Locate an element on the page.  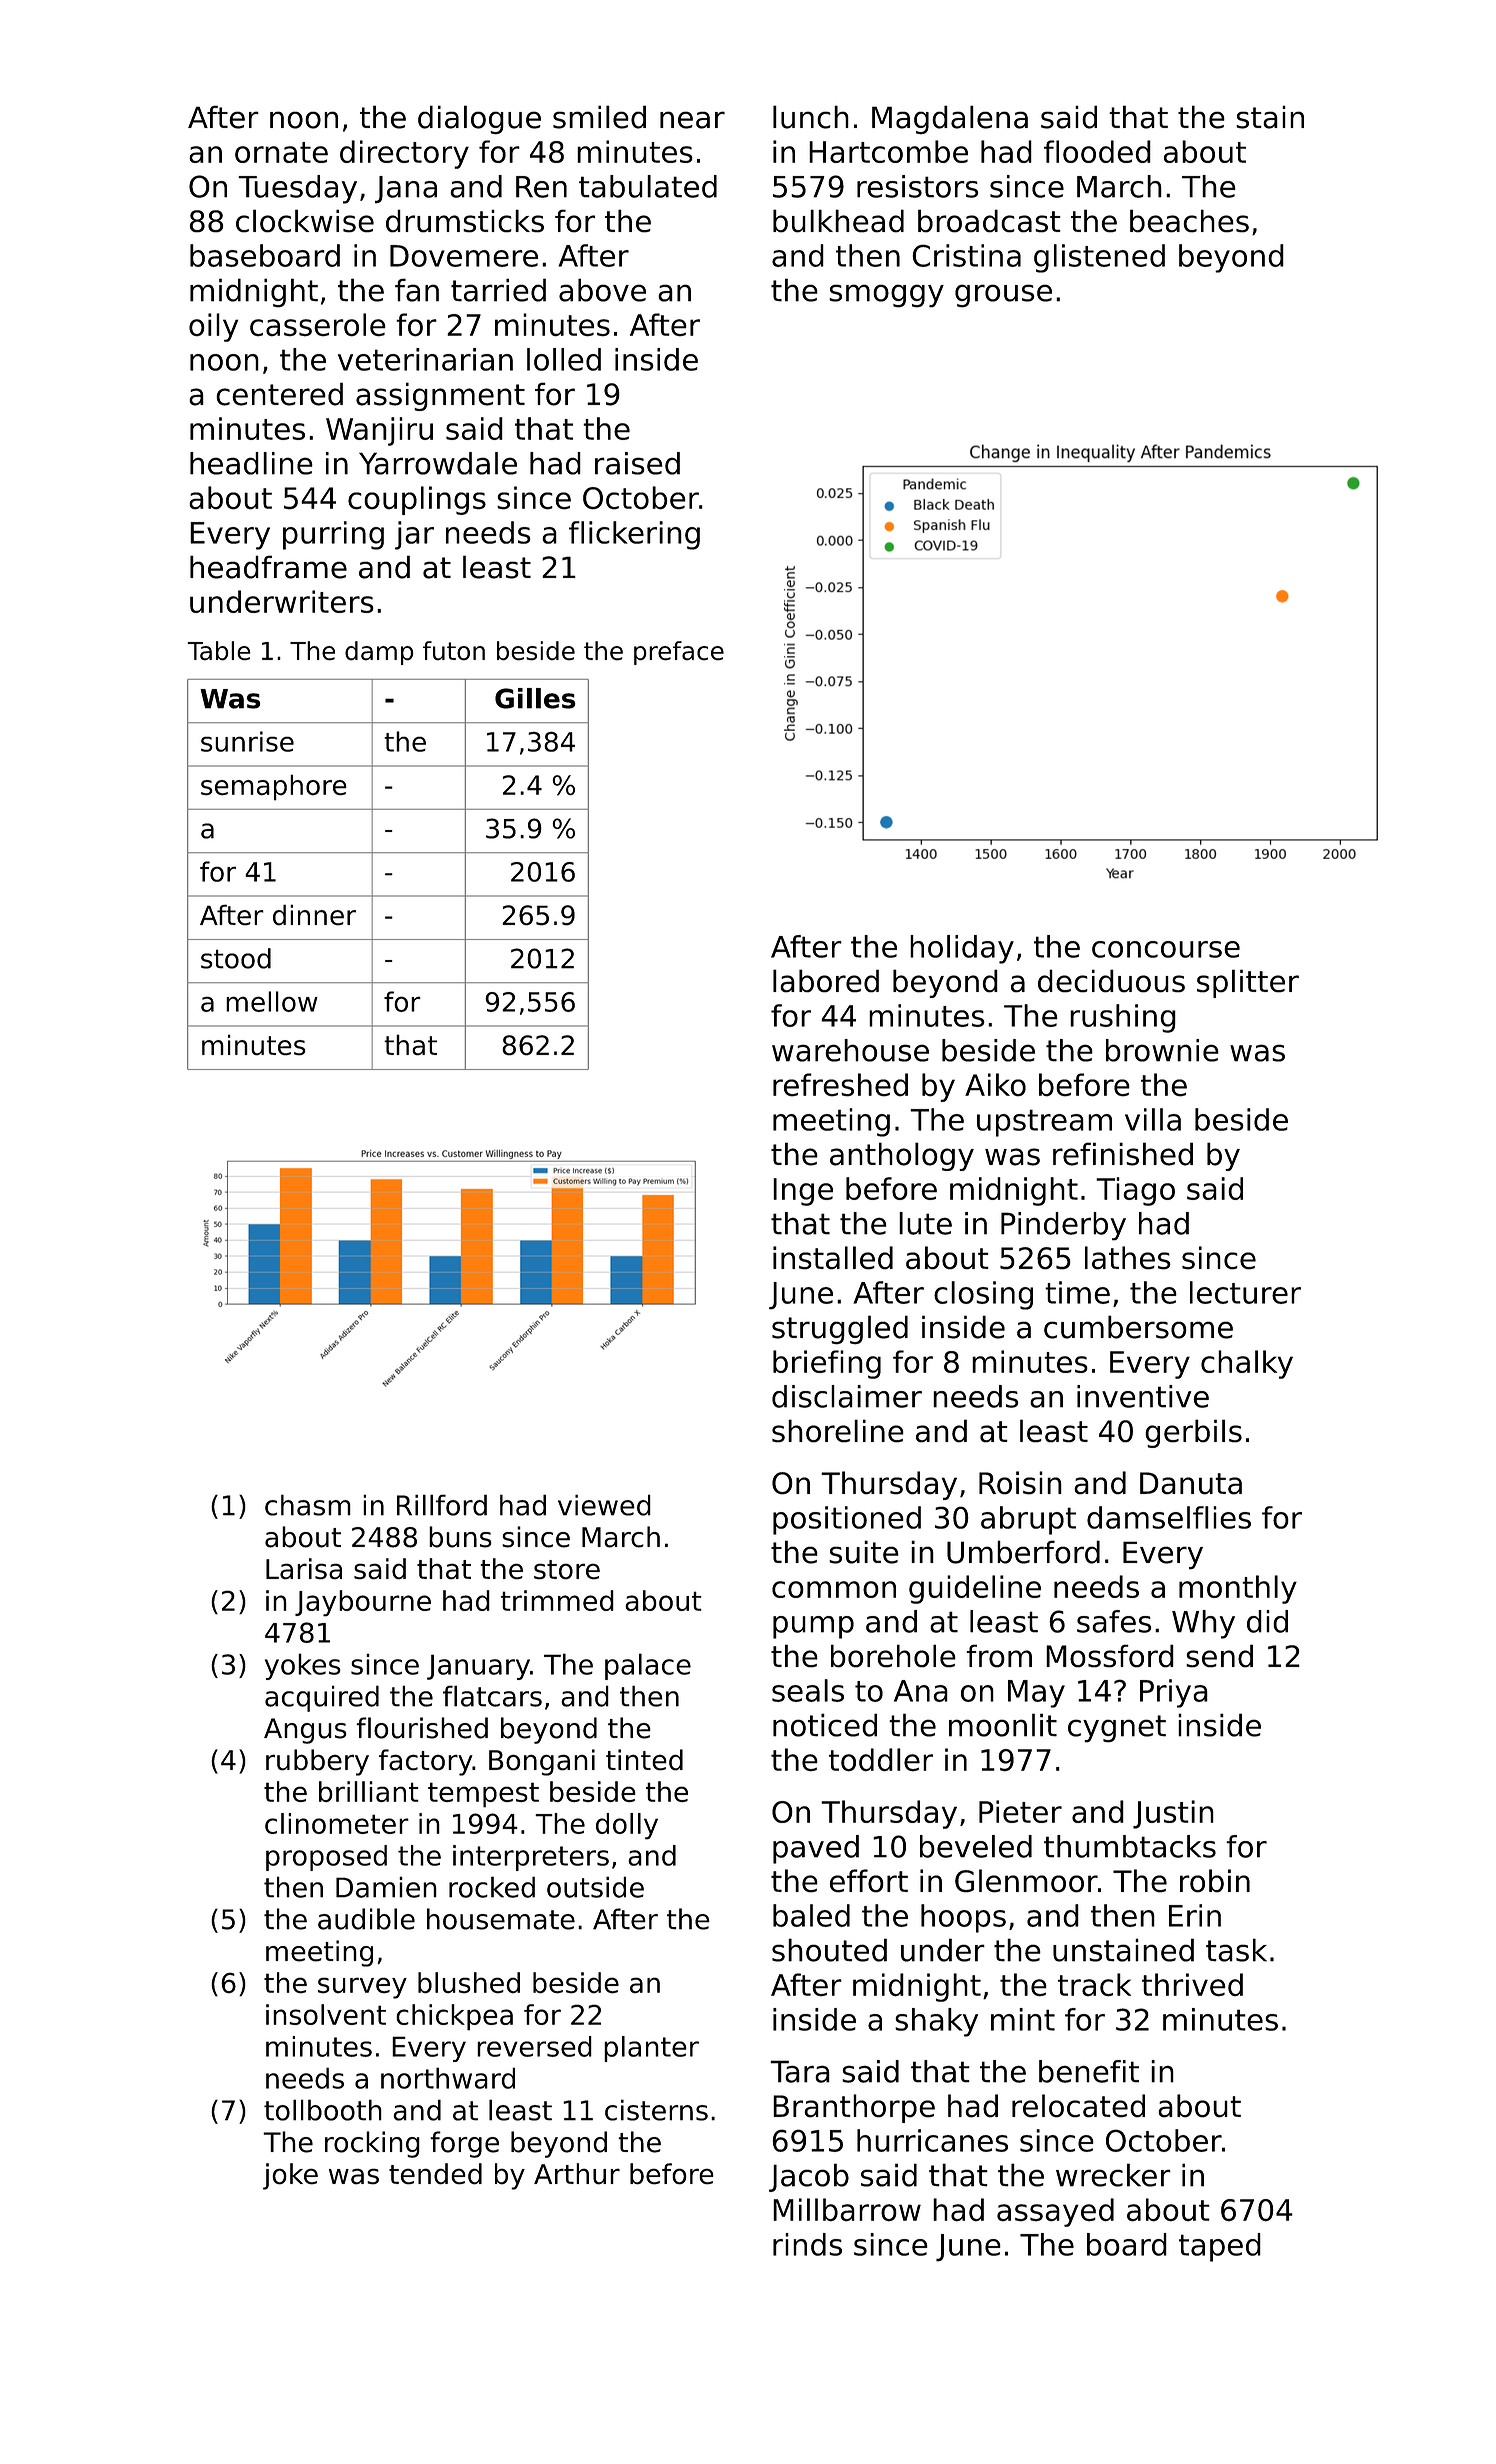
concourse is located at coordinates (1166, 949).
